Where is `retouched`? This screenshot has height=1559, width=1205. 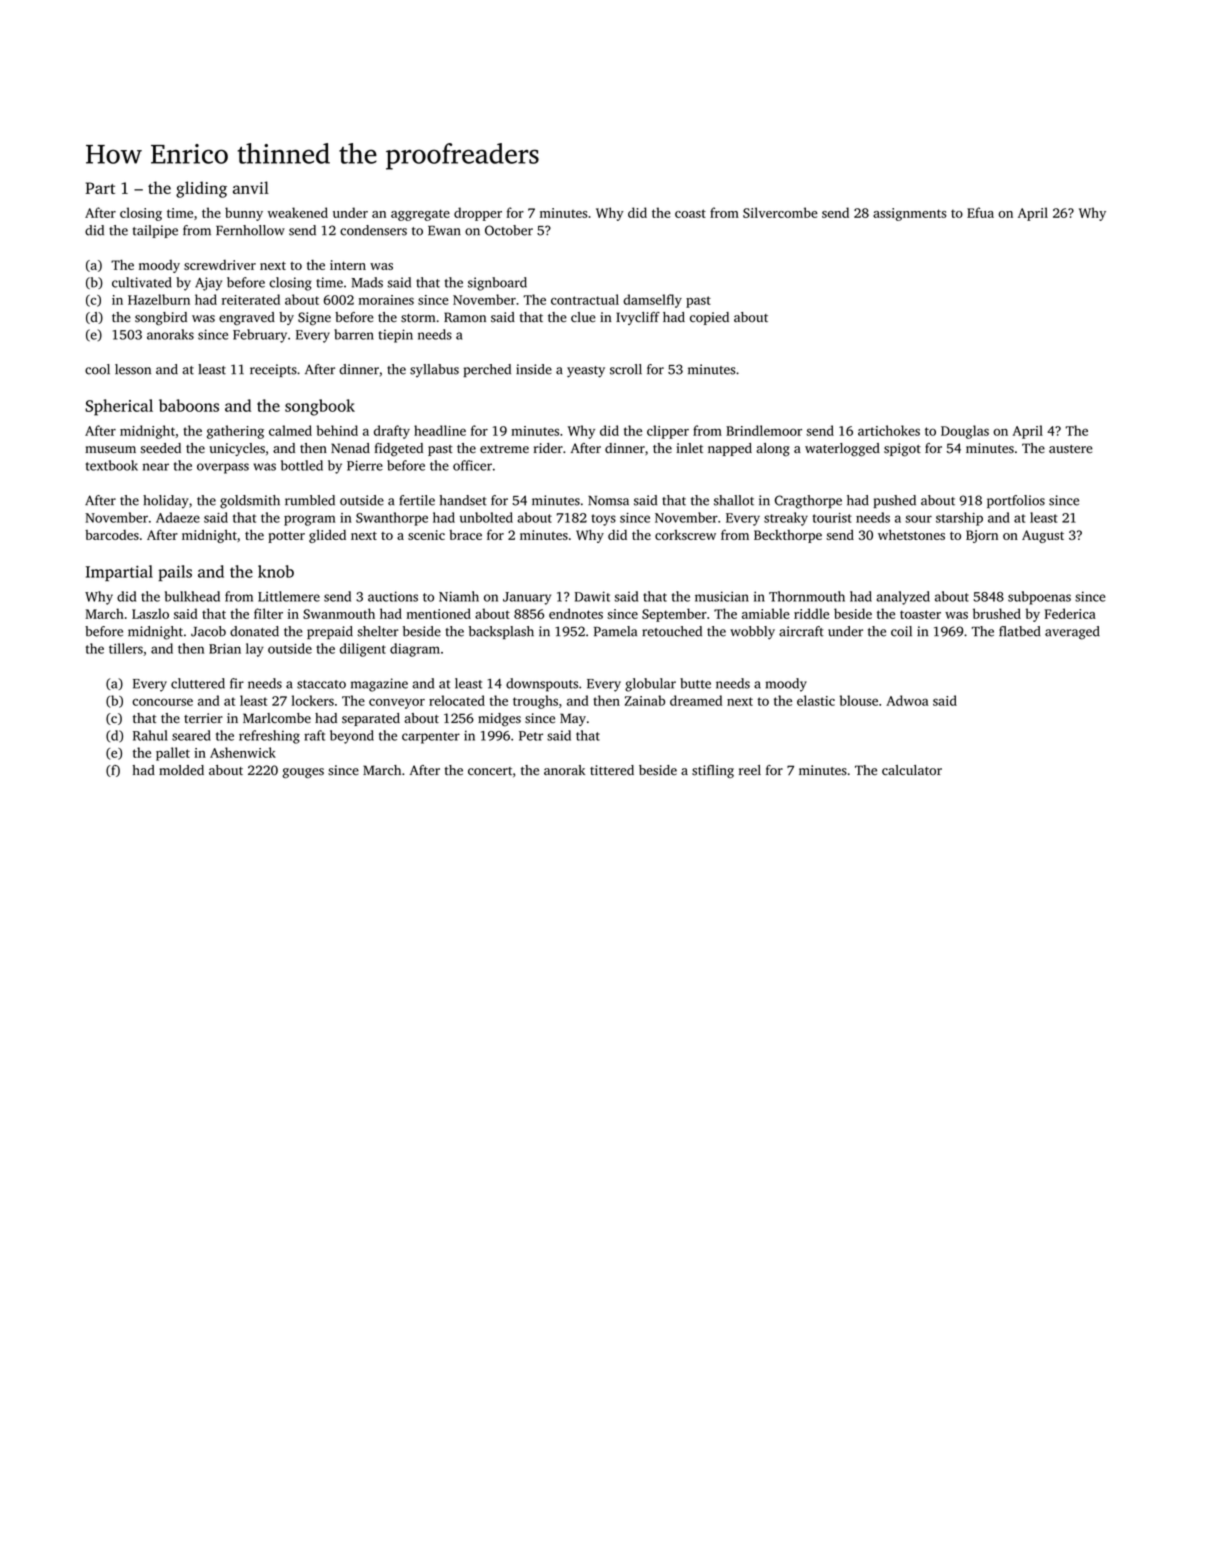 retouched is located at coordinates (672, 631).
